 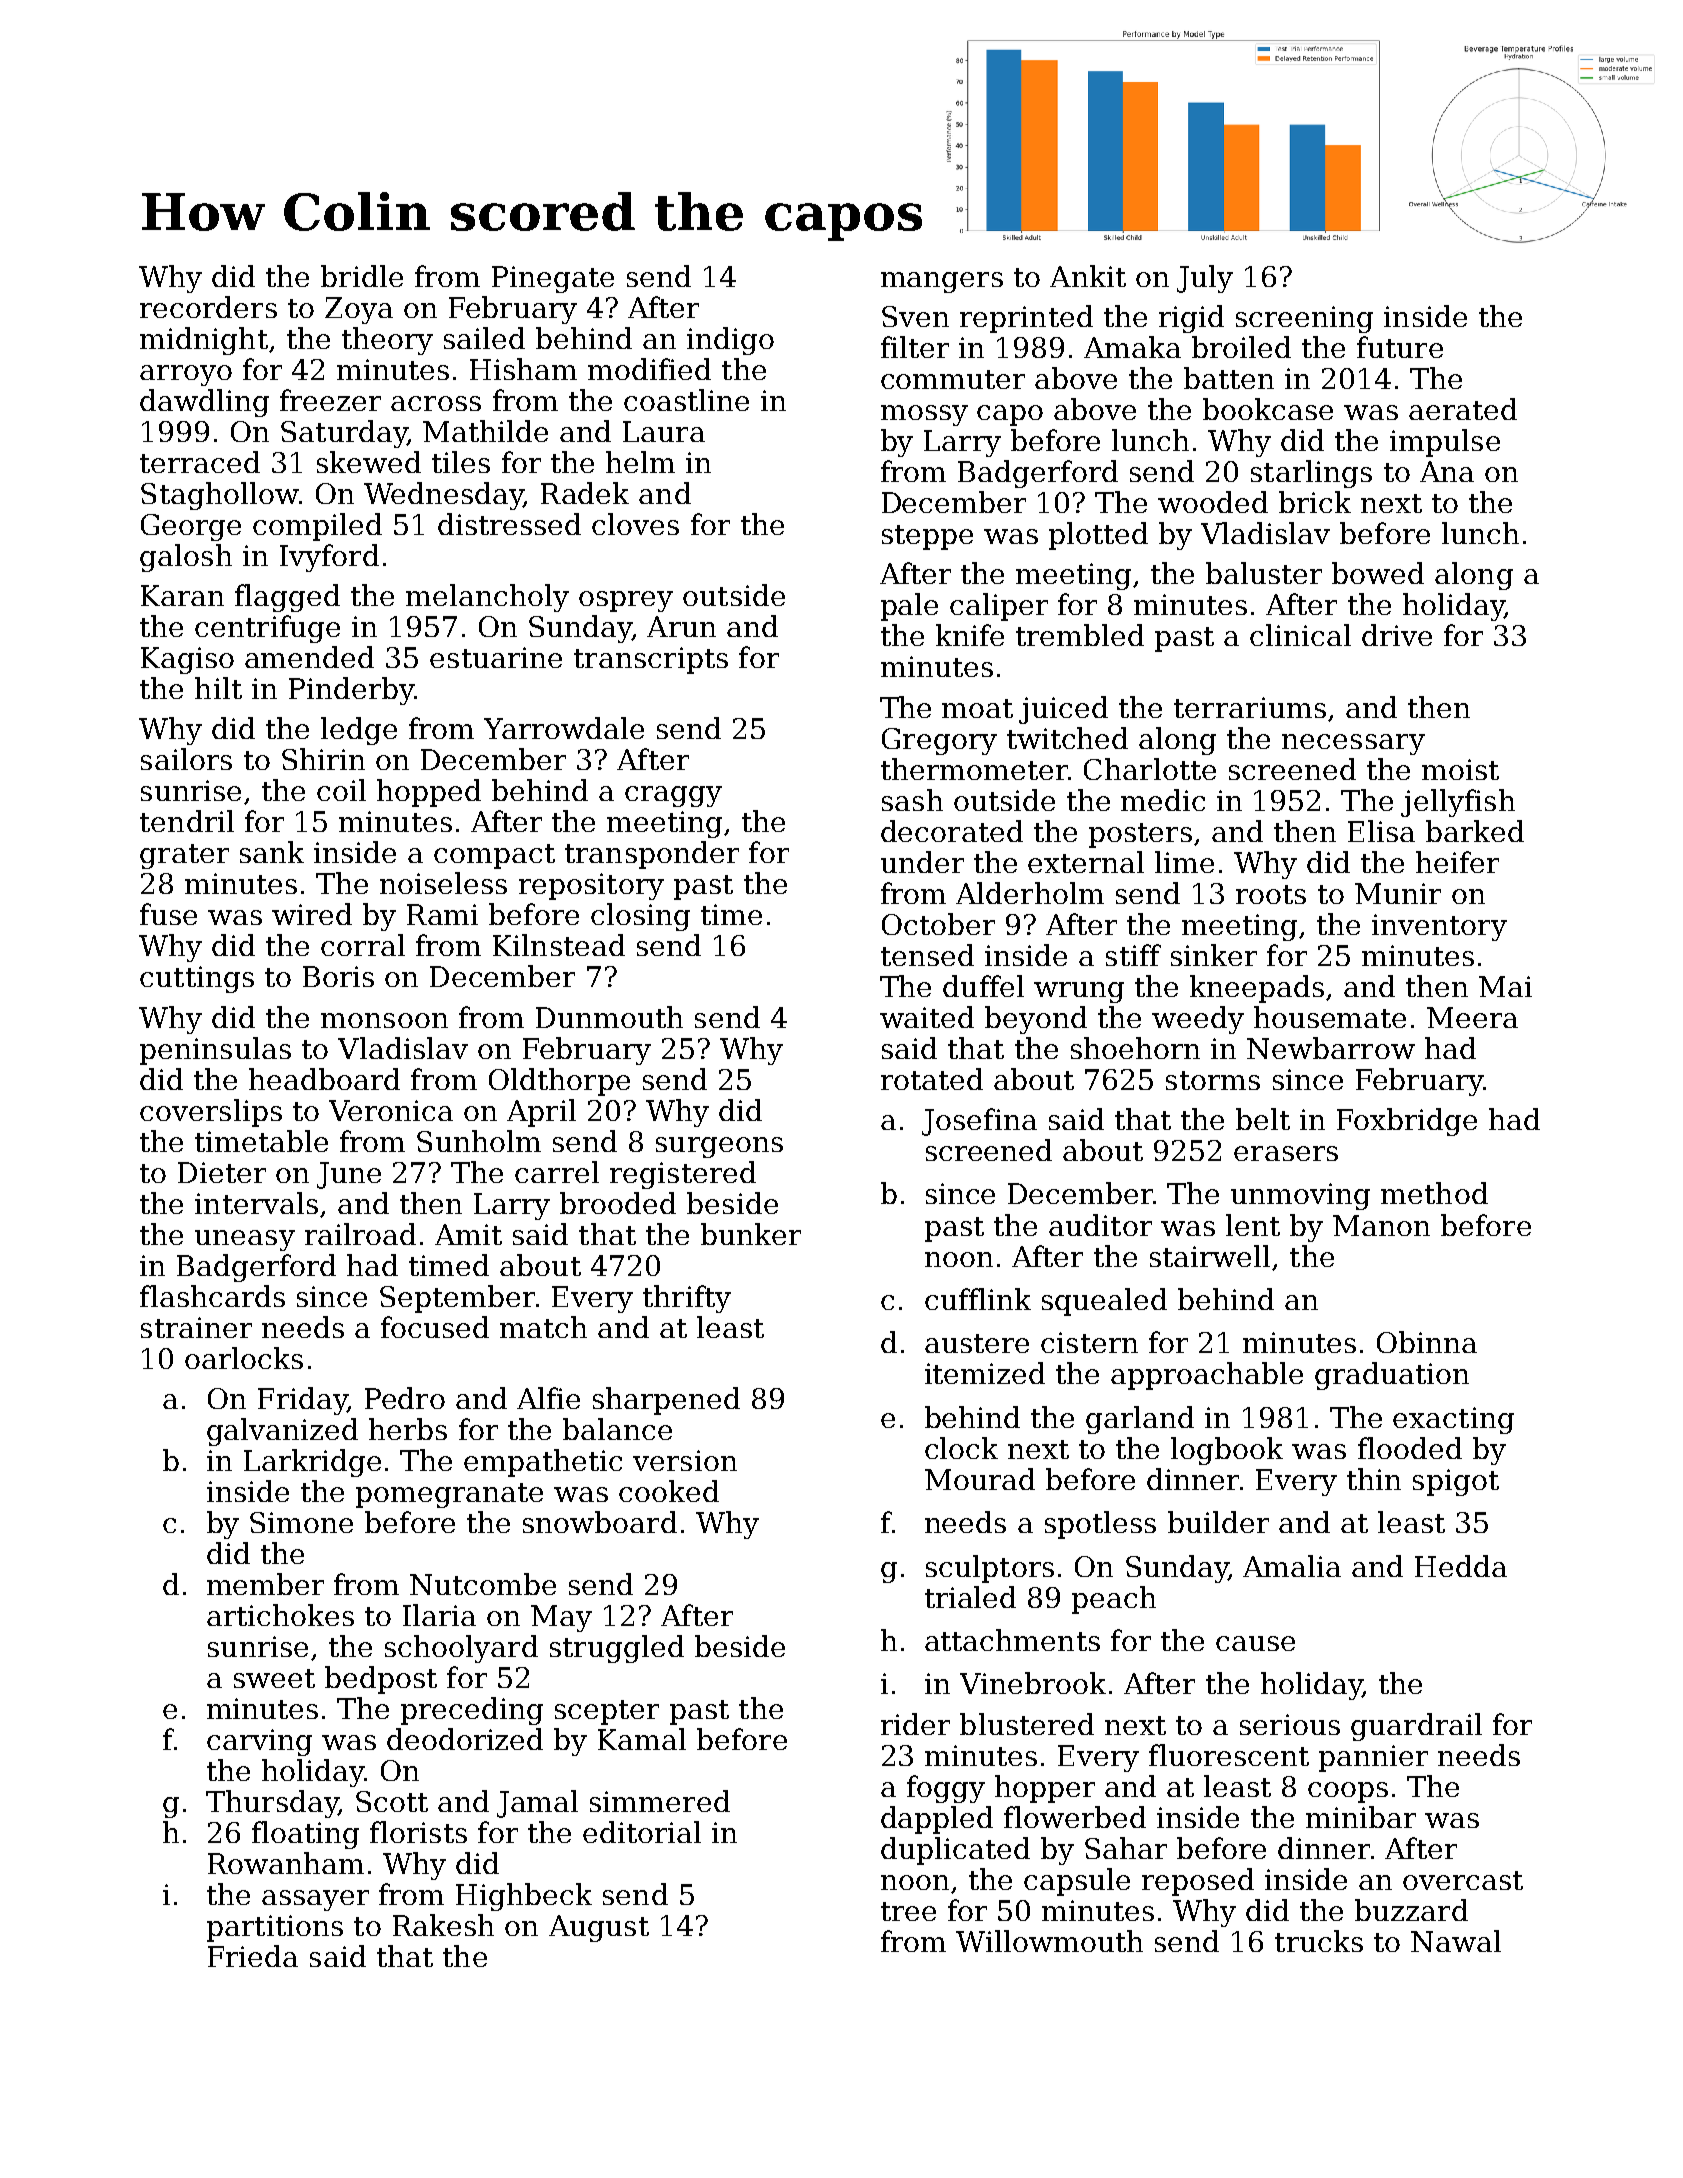 What do you see at coordinates (1264, 573) in the image?
I see `baluster` at bounding box center [1264, 573].
